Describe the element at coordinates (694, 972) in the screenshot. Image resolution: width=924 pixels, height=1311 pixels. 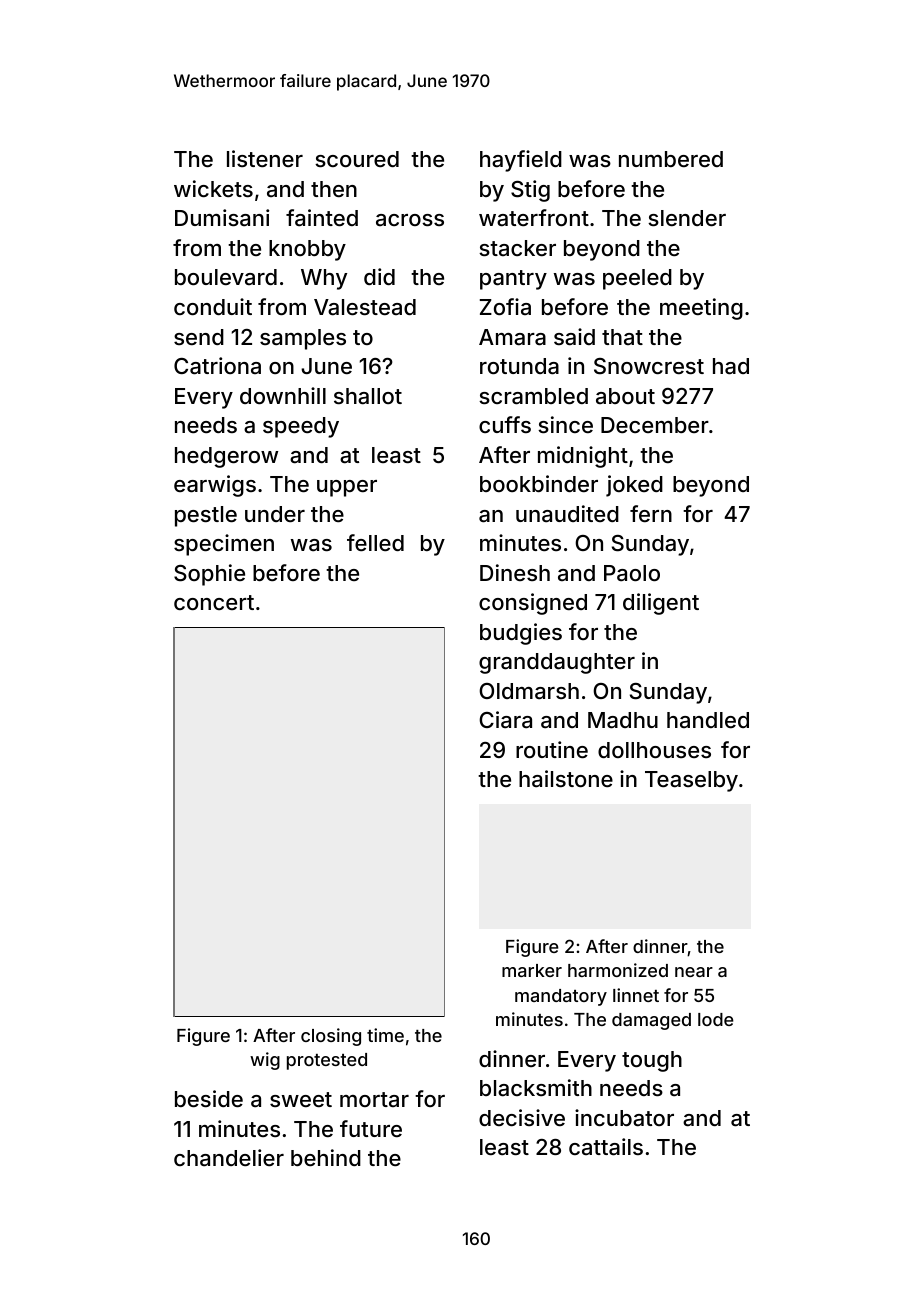
I see `near` at that location.
